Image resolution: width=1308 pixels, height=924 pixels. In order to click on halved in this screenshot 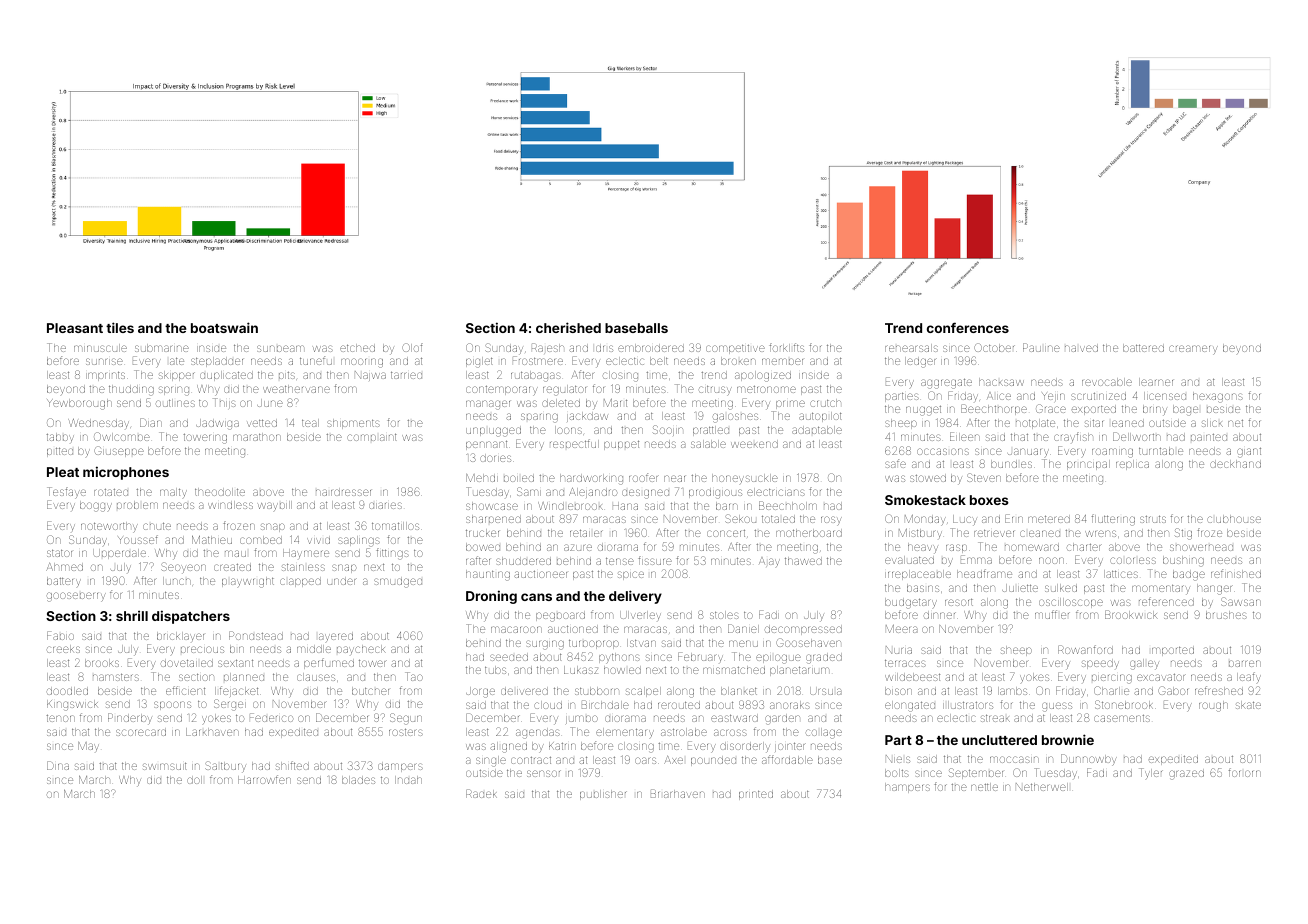, I will do `click(1081, 348)`.
